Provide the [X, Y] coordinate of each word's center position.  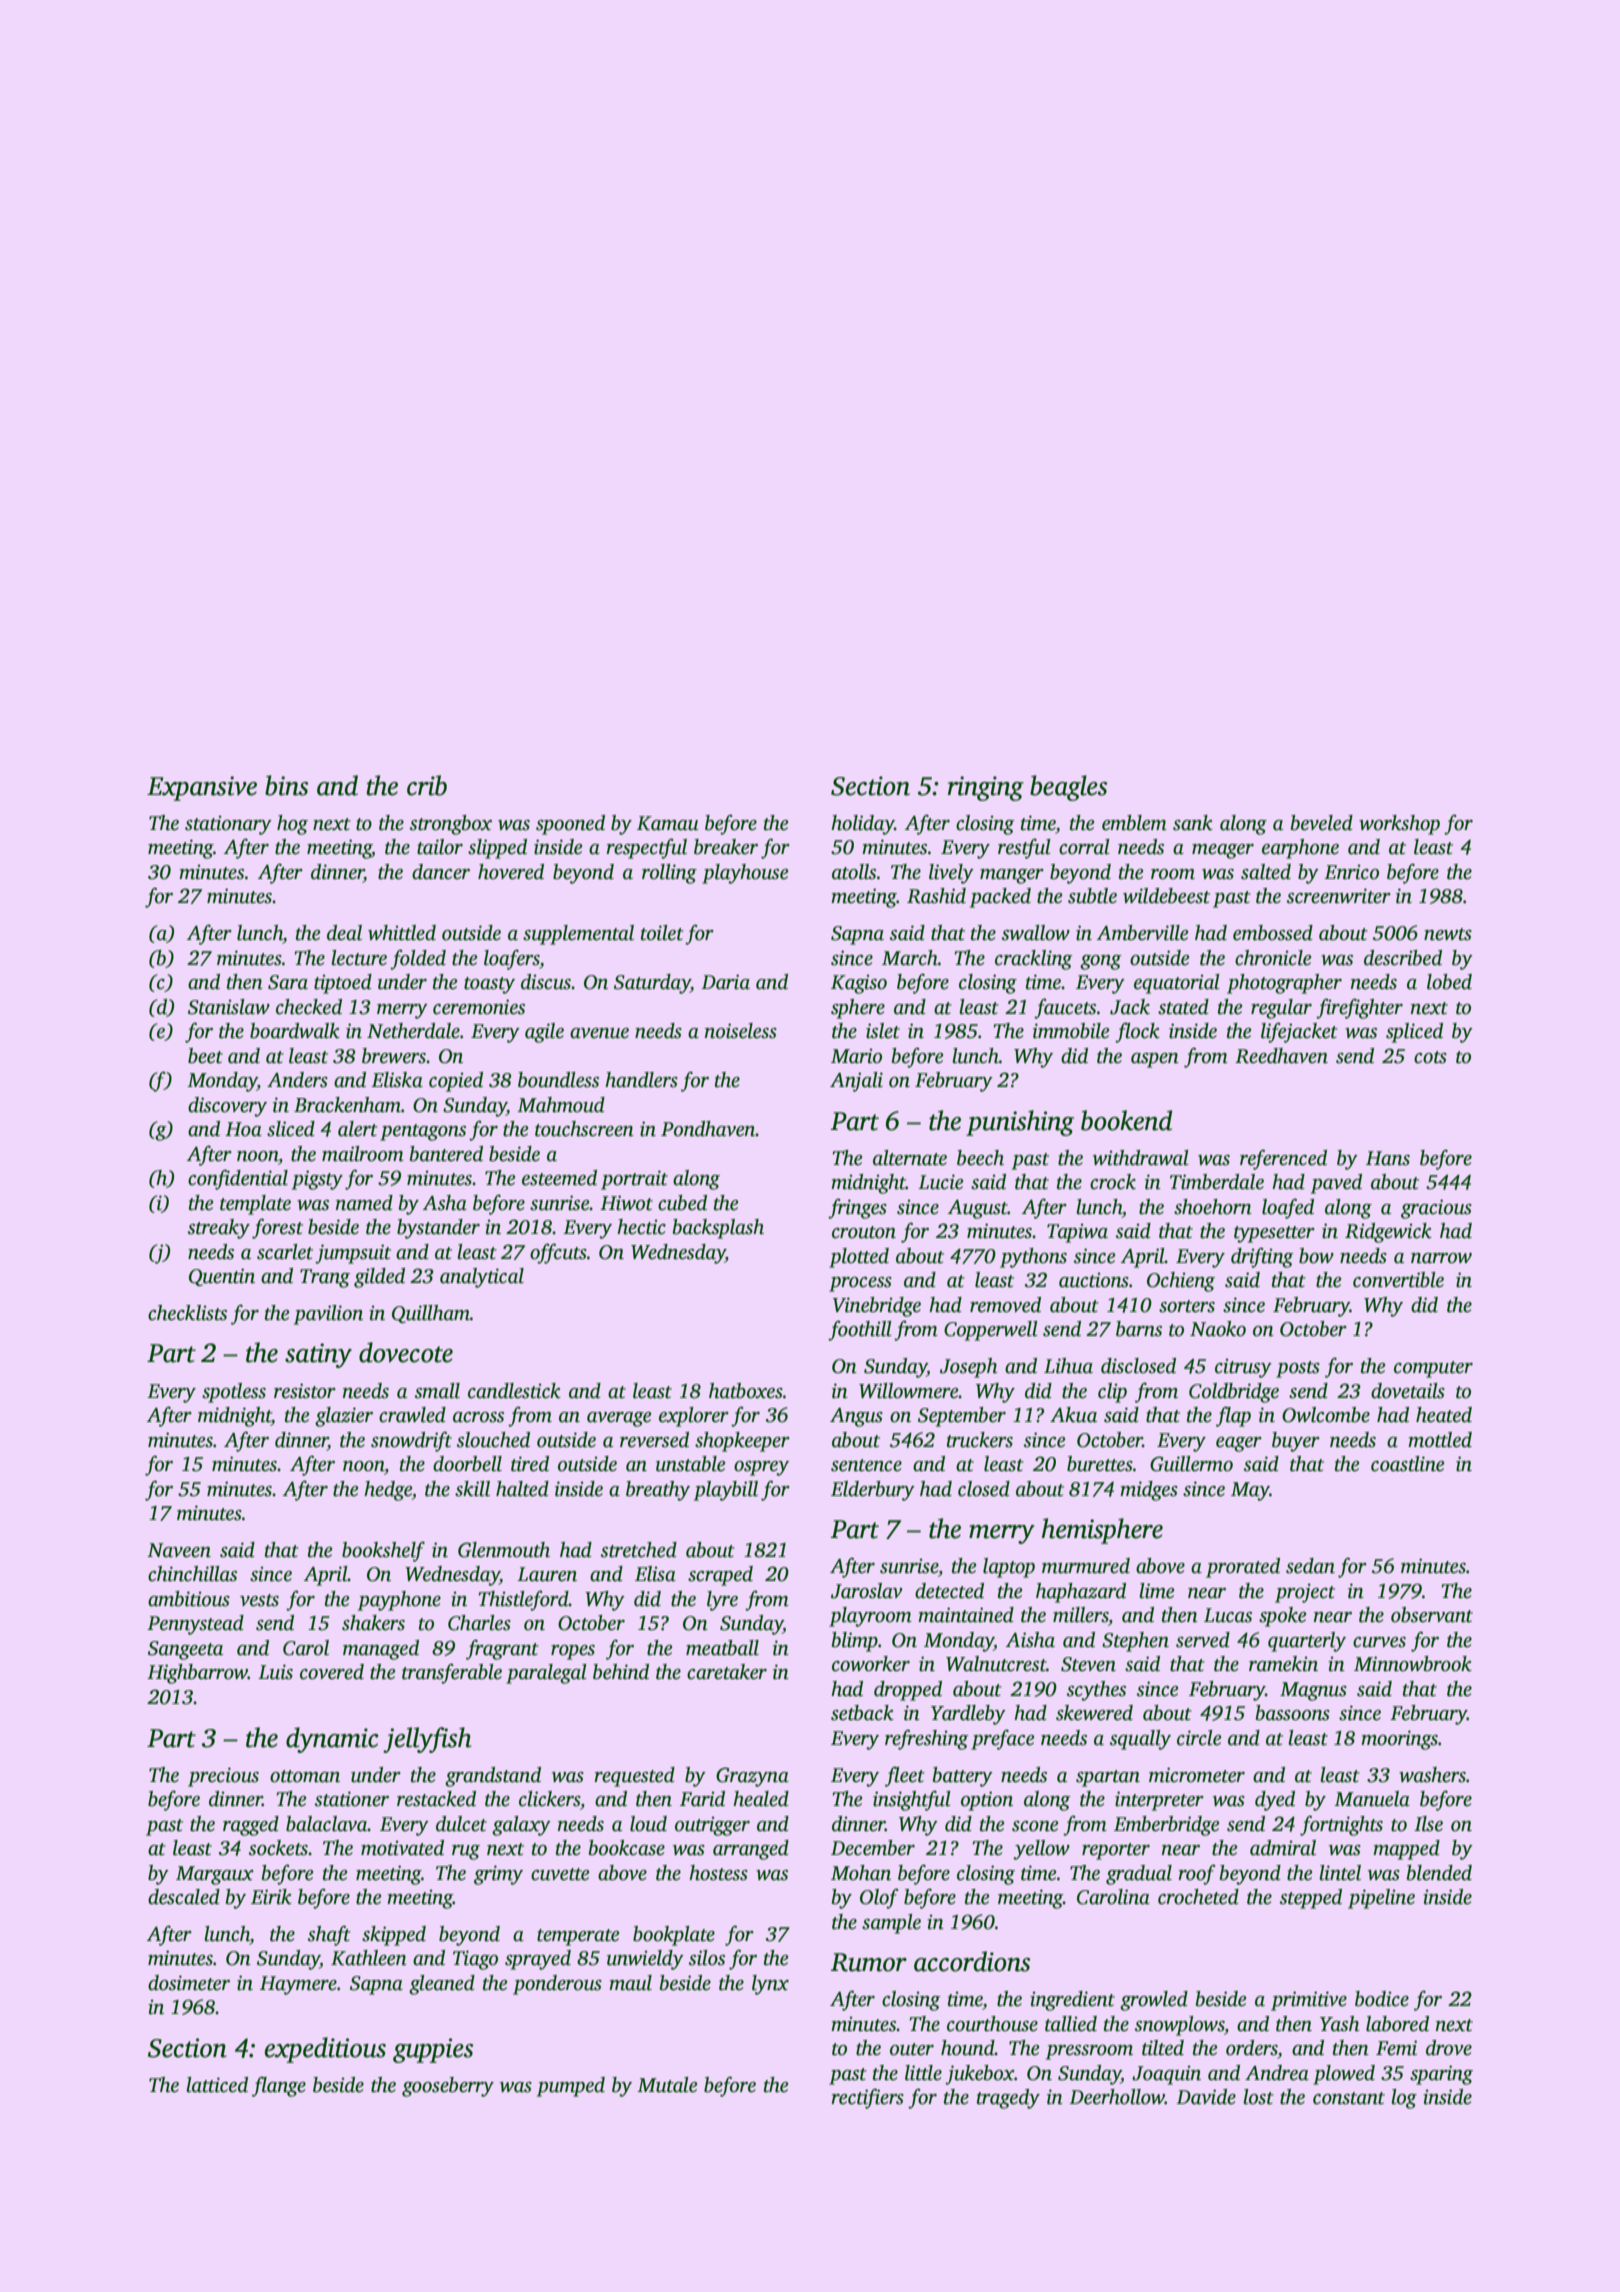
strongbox [451, 825]
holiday [863, 825]
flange [279, 2086]
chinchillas [192, 1574]
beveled [1322, 823]
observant [1432, 1615]
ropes [573, 1652]
